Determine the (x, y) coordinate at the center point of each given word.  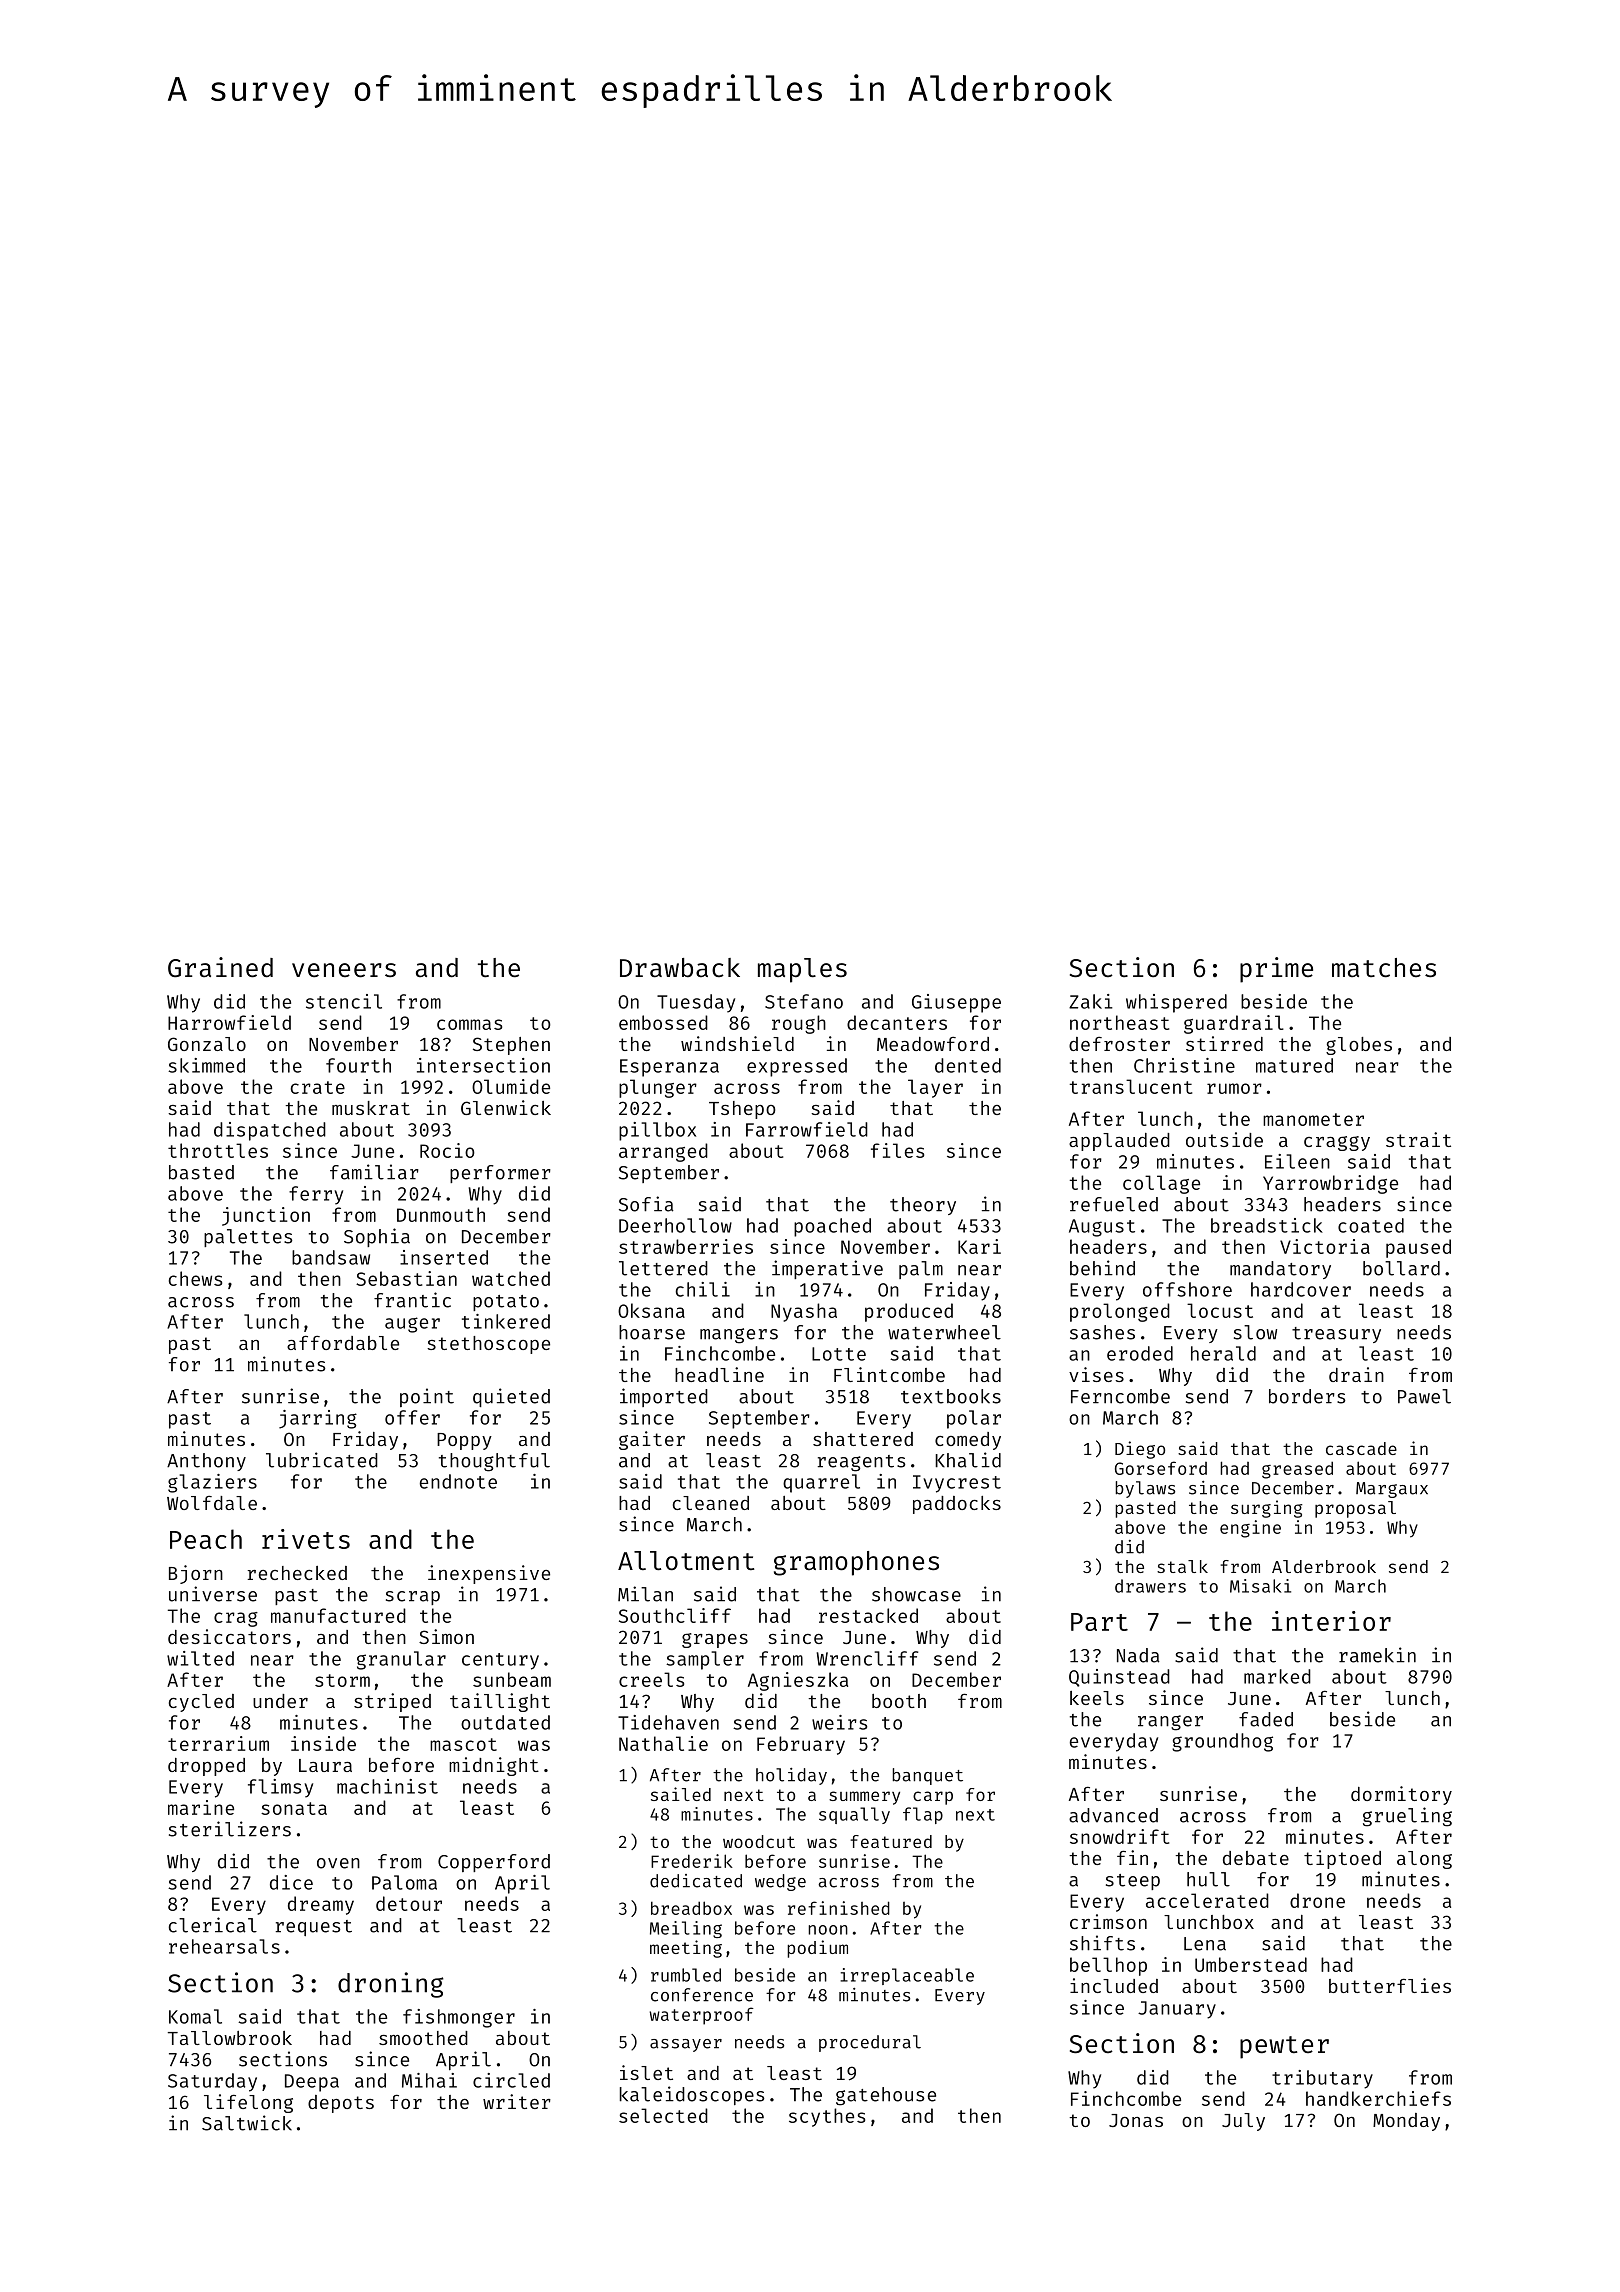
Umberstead (1251, 1964)
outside (1224, 1139)
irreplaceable (907, 1976)
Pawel (1424, 1396)
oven (338, 1863)
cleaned (711, 1503)
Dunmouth (441, 1214)
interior (1331, 1621)
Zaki (1090, 1001)
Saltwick (247, 2123)
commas (469, 1024)
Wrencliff (867, 1658)
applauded (1119, 1142)
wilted (200, 1658)
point (427, 1397)
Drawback (680, 968)
